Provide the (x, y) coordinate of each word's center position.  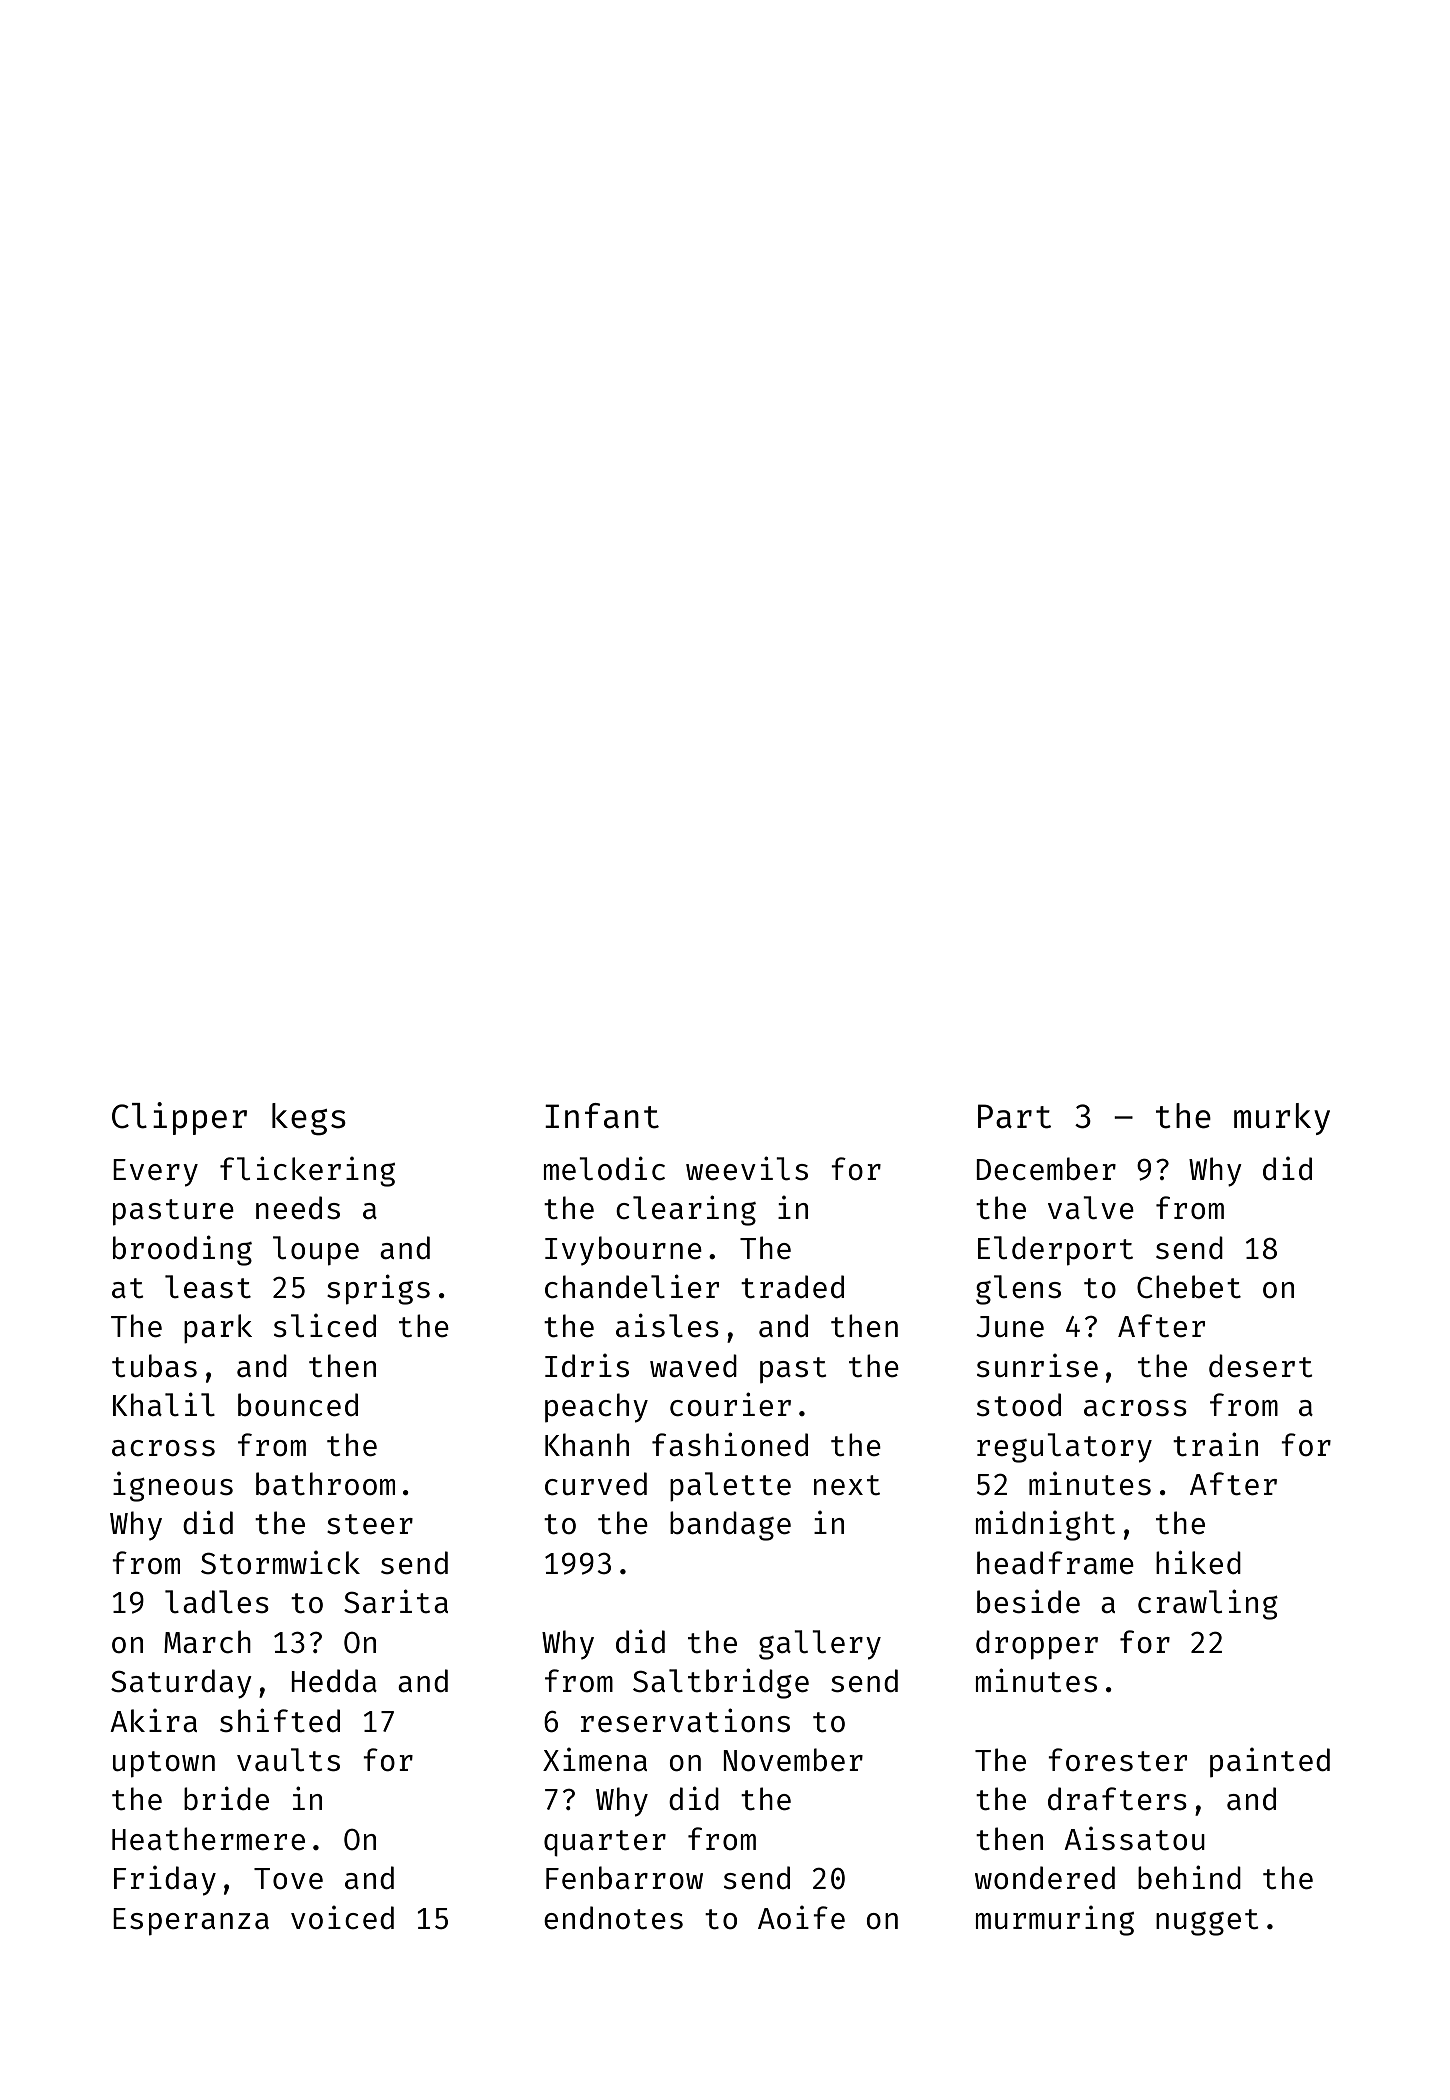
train (1215, 1444)
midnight (1045, 1525)
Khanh (587, 1444)
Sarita (396, 1601)
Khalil (164, 1404)
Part (1014, 1116)
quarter (605, 1843)
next (847, 1485)
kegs (309, 1119)
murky (1282, 1119)
